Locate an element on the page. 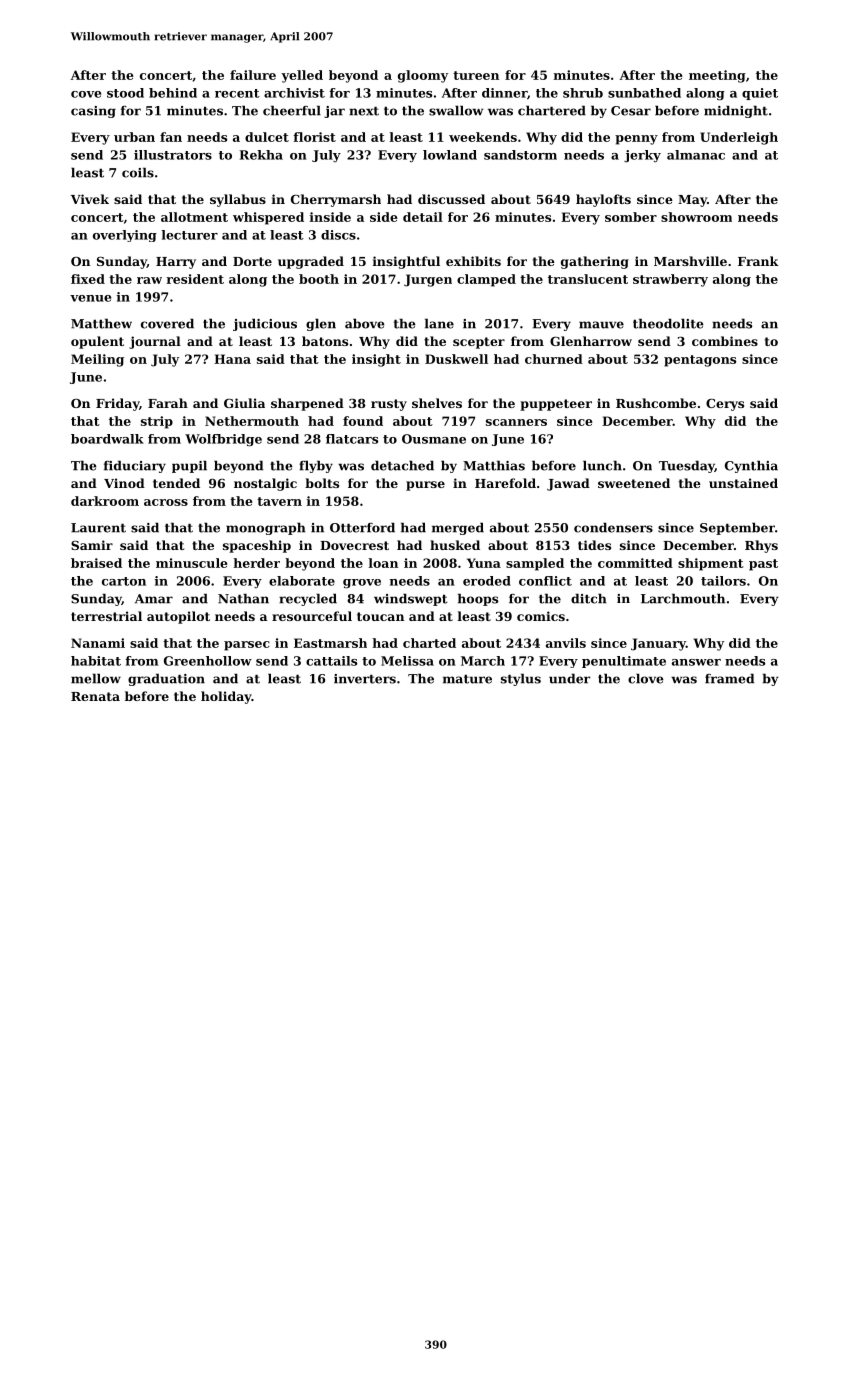 This image has width=849, height=1400. lowland is located at coordinates (450, 155).
